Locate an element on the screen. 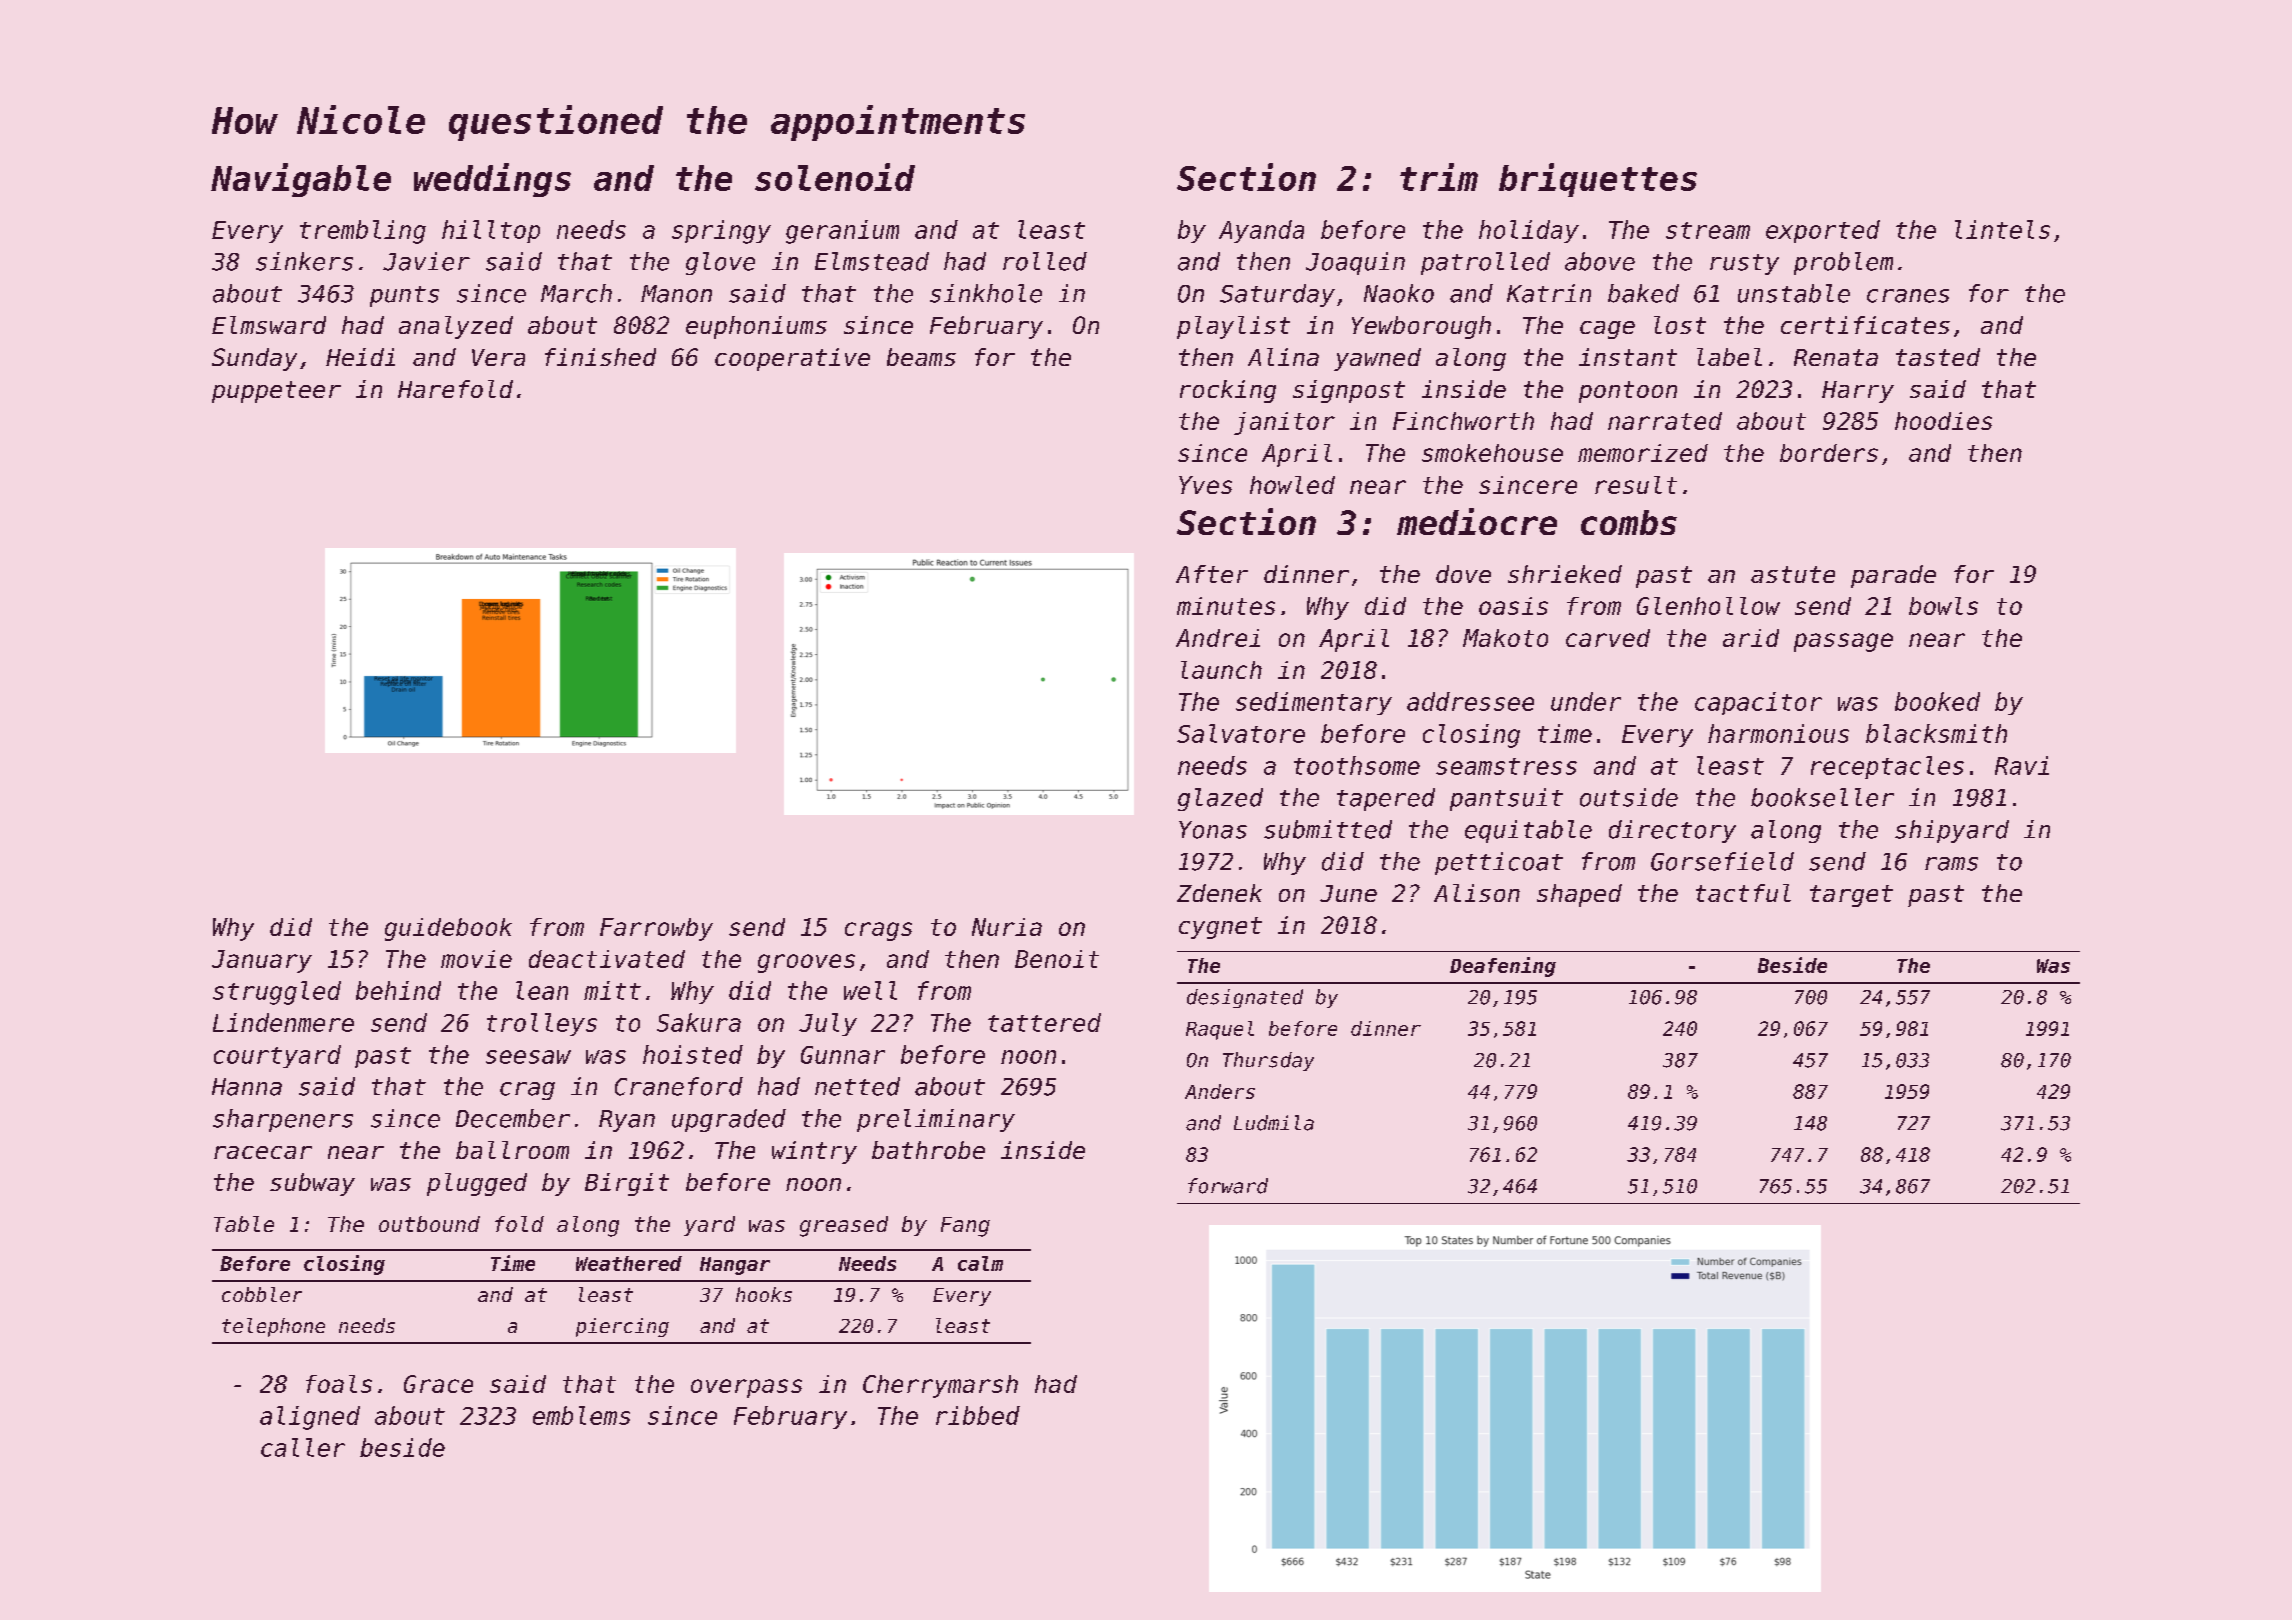 This screenshot has height=1620, width=2292. After is located at coordinates (1212, 574).
